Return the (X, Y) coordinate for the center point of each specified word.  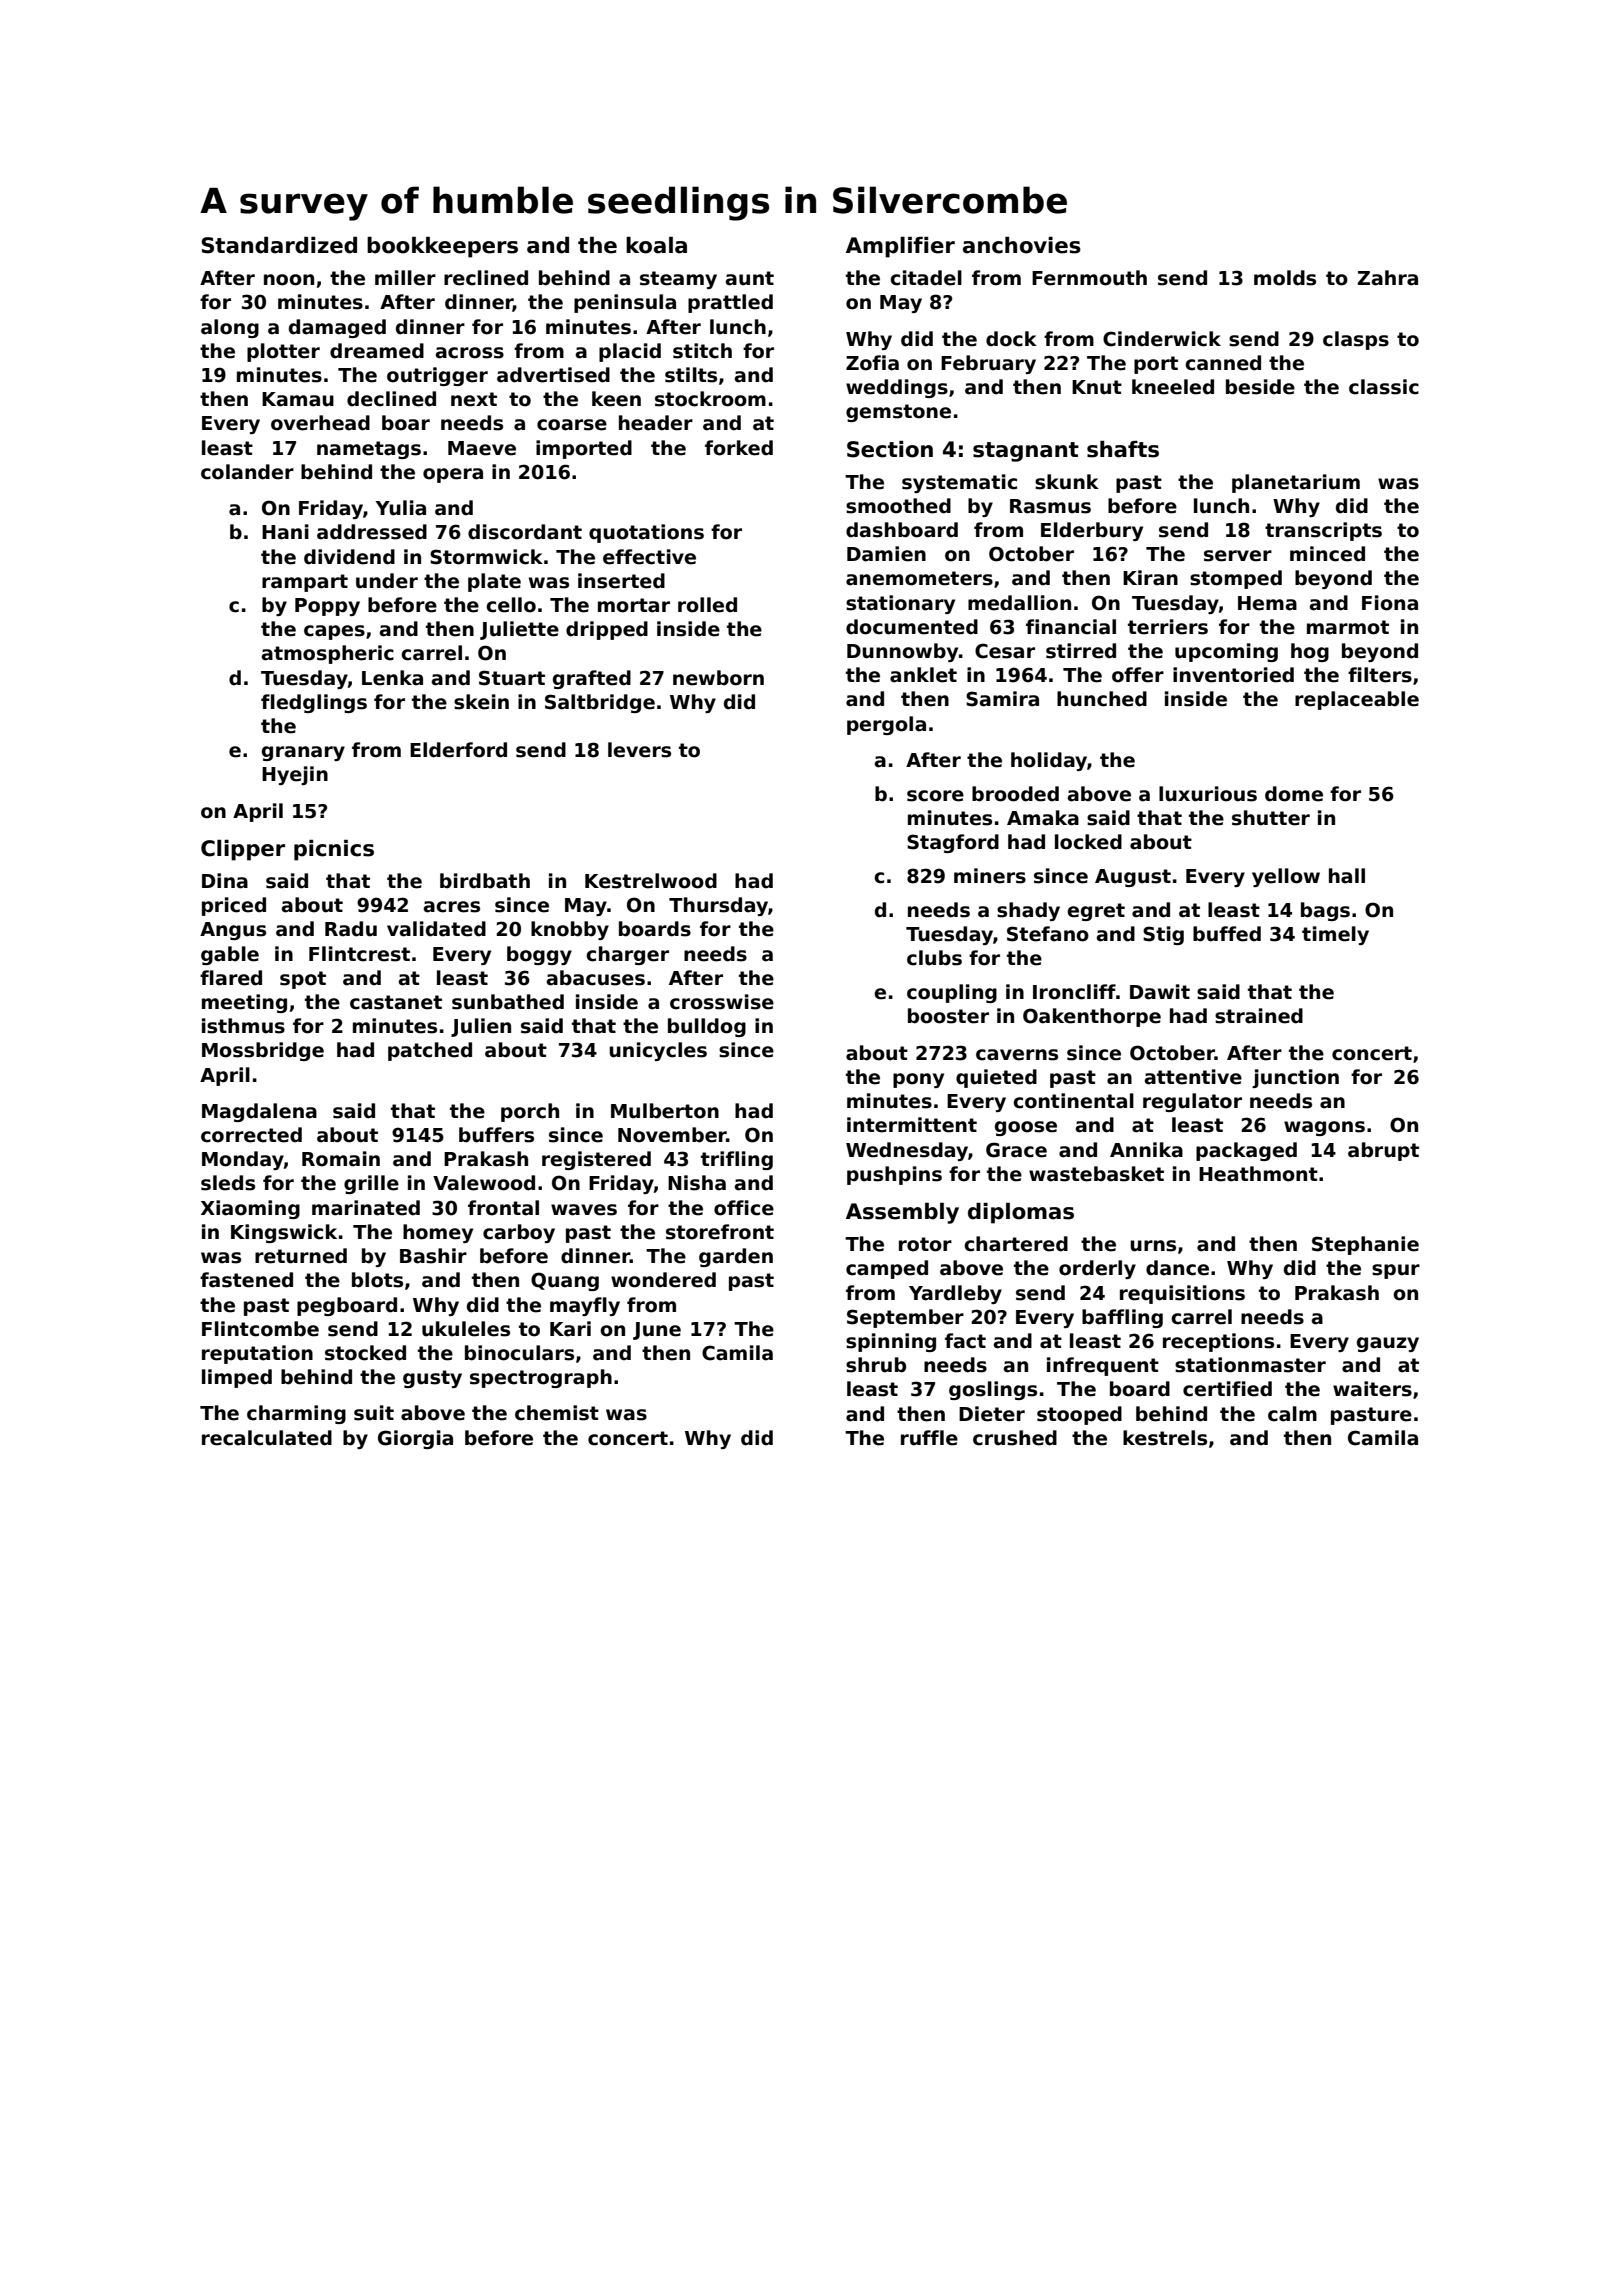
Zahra (1388, 278)
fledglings (314, 703)
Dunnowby (902, 652)
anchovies (1022, 245)
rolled (707, 605)
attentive (1193, 1077)
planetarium (1296, 483)
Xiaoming (250, 1209)
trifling (737, 1160)
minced (1327, 554)
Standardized (279, 245)
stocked (365, 1353)
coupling (952, 993)
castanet (396, 1002)
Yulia (400, 508)
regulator (1192, 1102)
